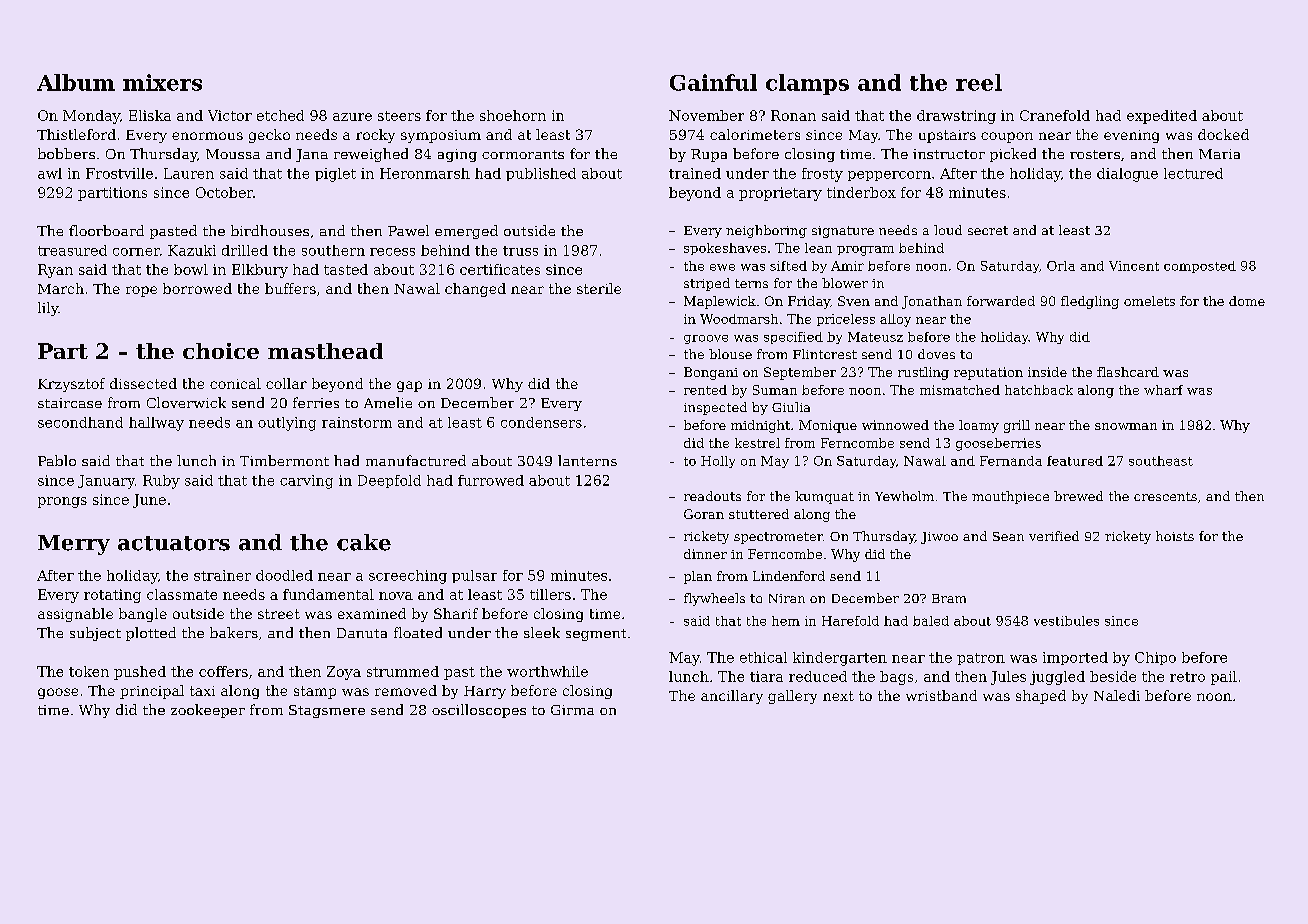 Image resolution: width=1308 pixels, height=924 pixels. Describe the element at coordinates (221, 351) in the document. I see `choice` at that location.
